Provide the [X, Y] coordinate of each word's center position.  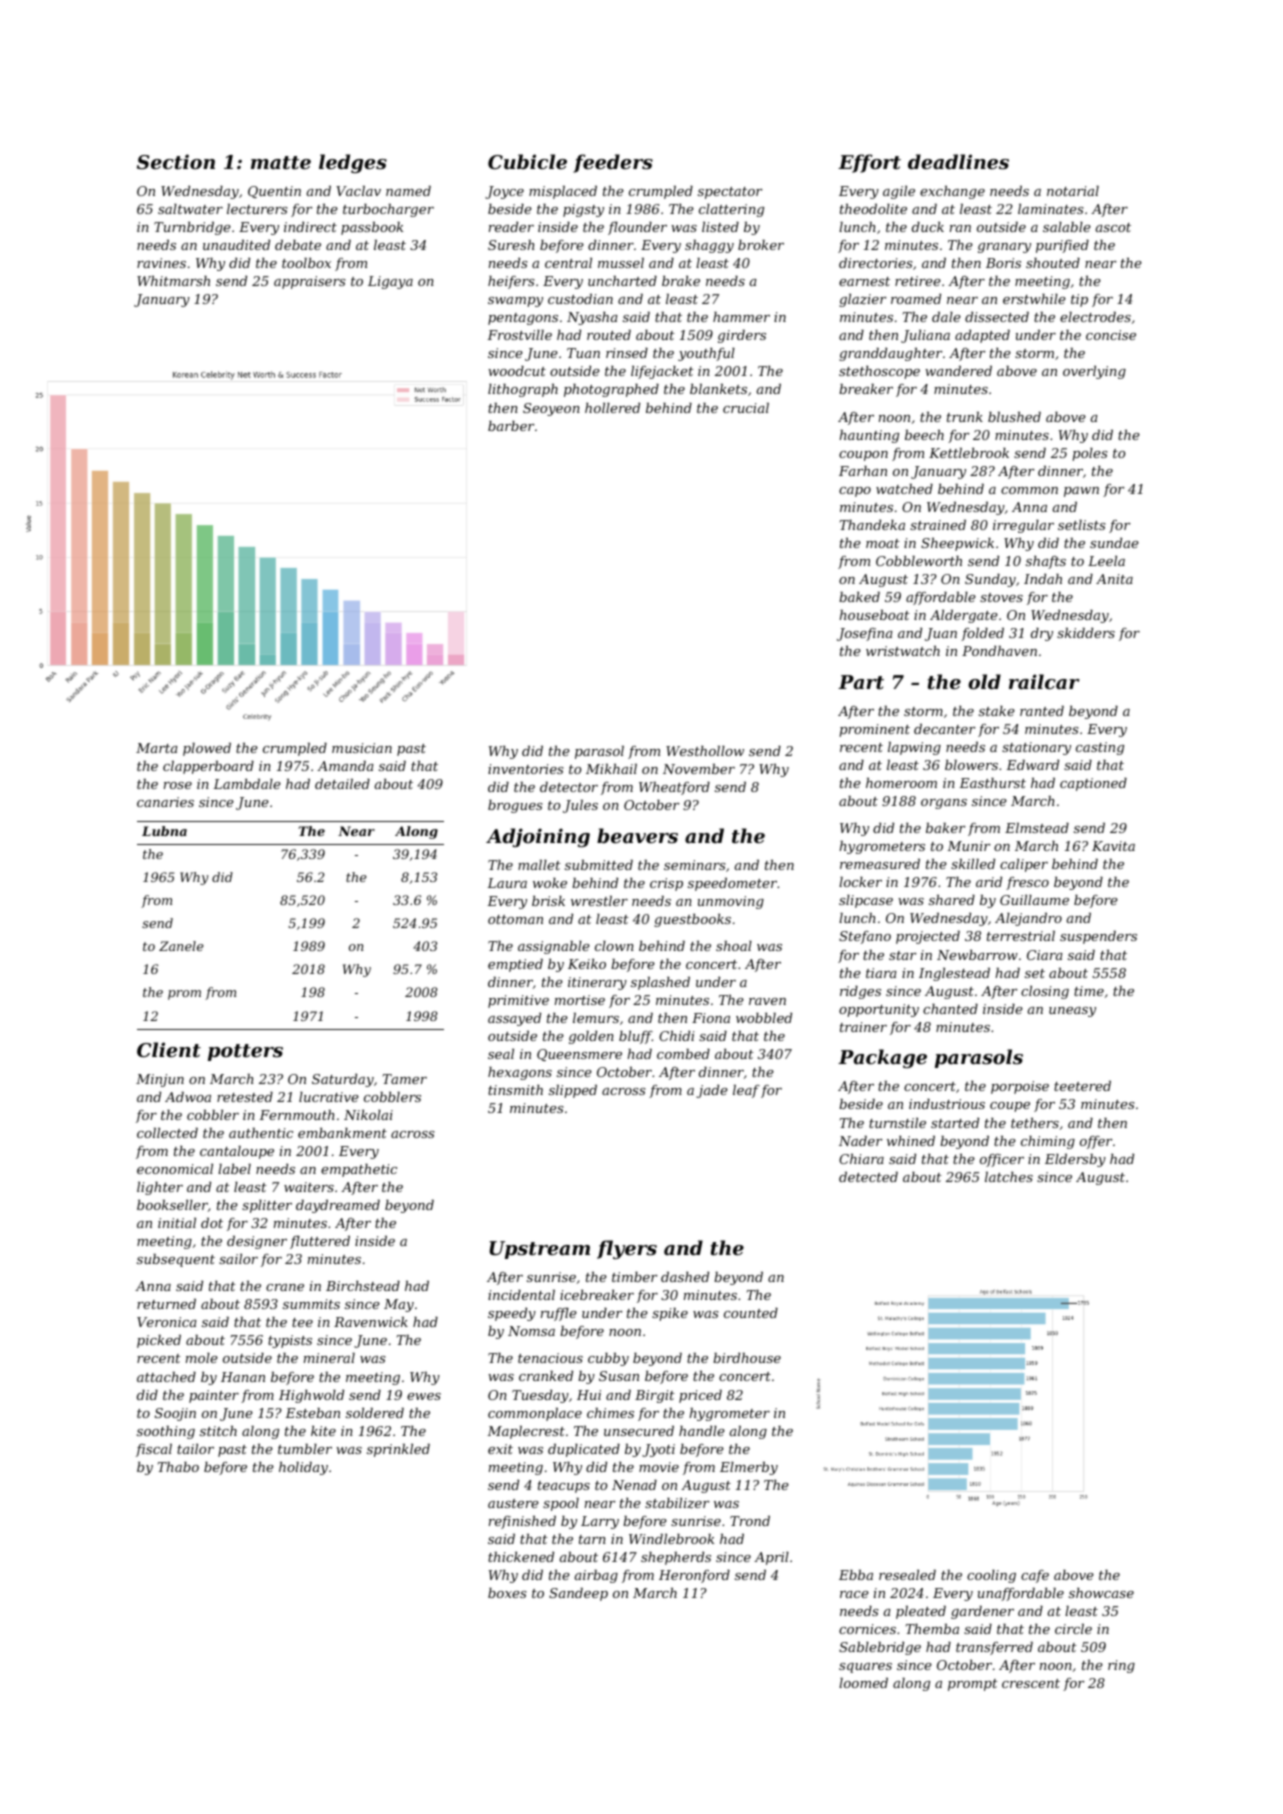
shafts [1046, 562]
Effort [869, 163]
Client [169, 1050]
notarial [1073, 191]
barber [511, 426]
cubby [608, 1359]
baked [859, 597]
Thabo [178, 1467]
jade [712, 1091]
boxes [507, 1593]
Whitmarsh [173, 281]
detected [868, 1177]
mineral [329, 1358]
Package [882, 1058]
